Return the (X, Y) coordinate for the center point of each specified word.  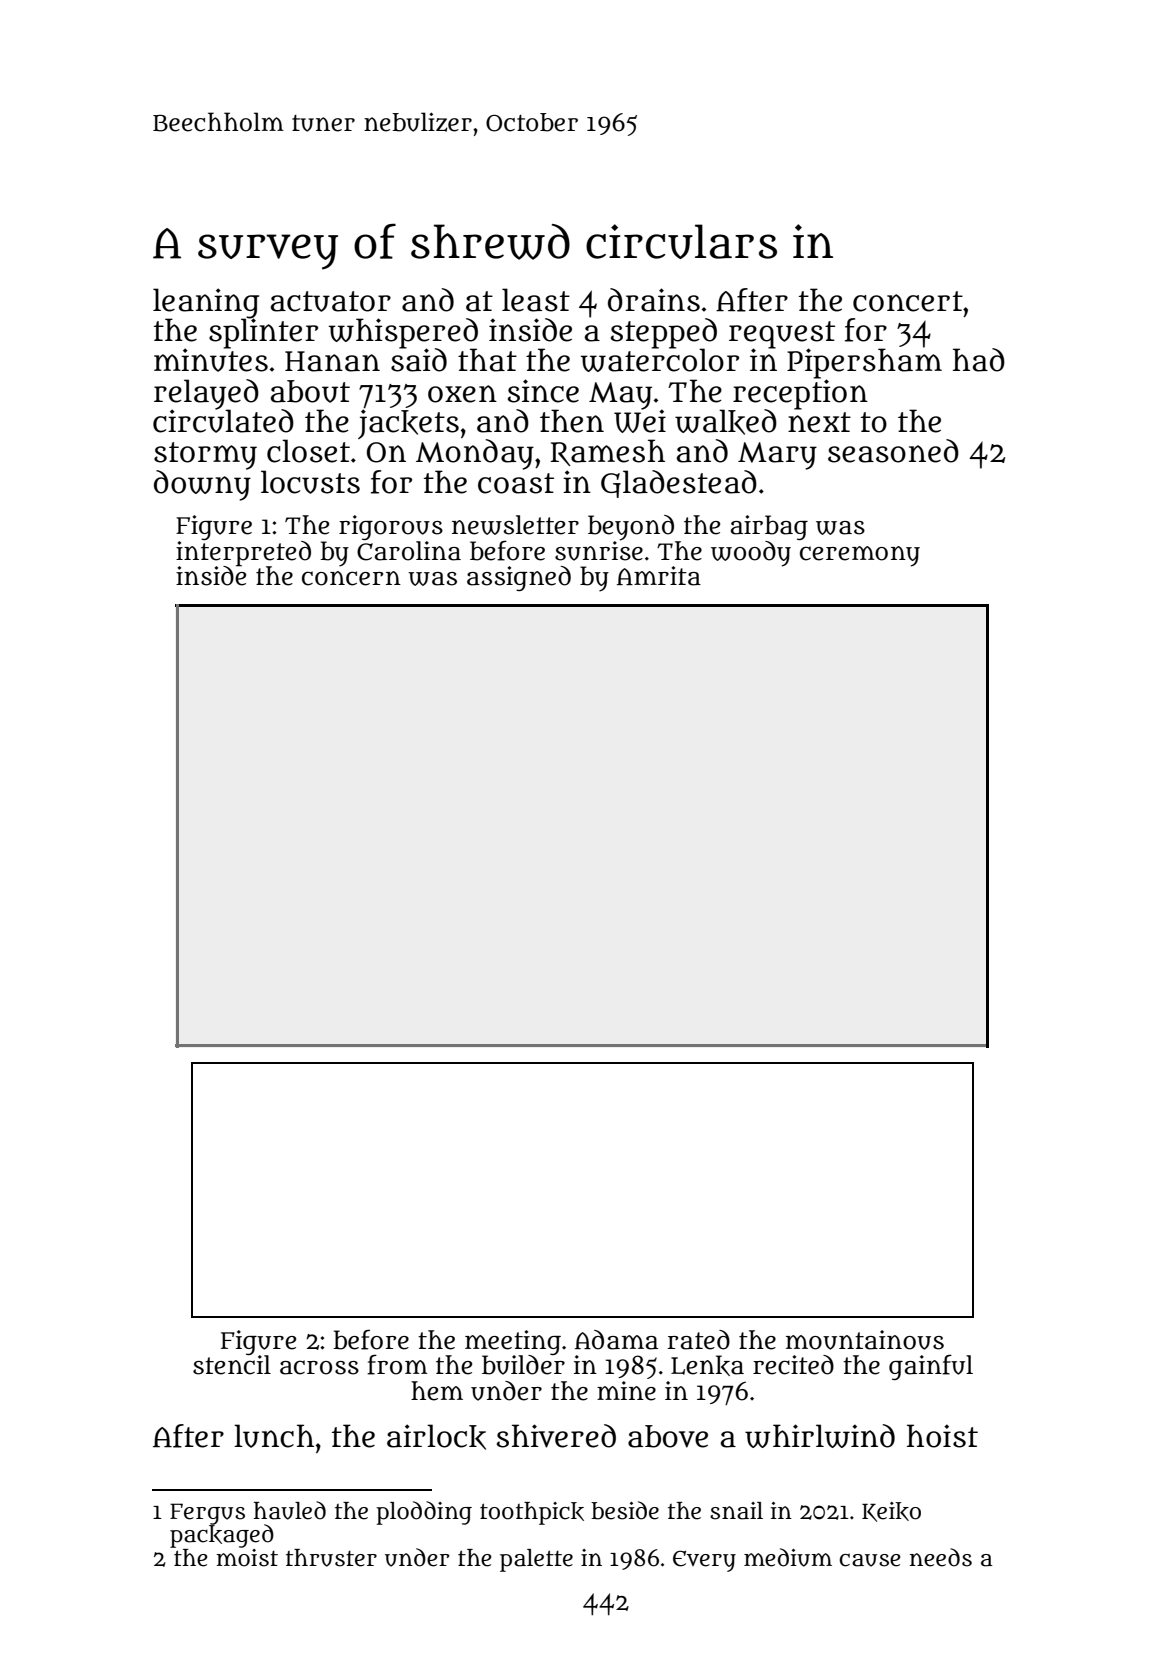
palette (536, 1560)
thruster (331, 1558)
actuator (331, 301)
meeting (513, 1342)
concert (908, 301)
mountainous (865, 1340)
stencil (232, 1365)
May (620, 396)
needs (941, 1557)
